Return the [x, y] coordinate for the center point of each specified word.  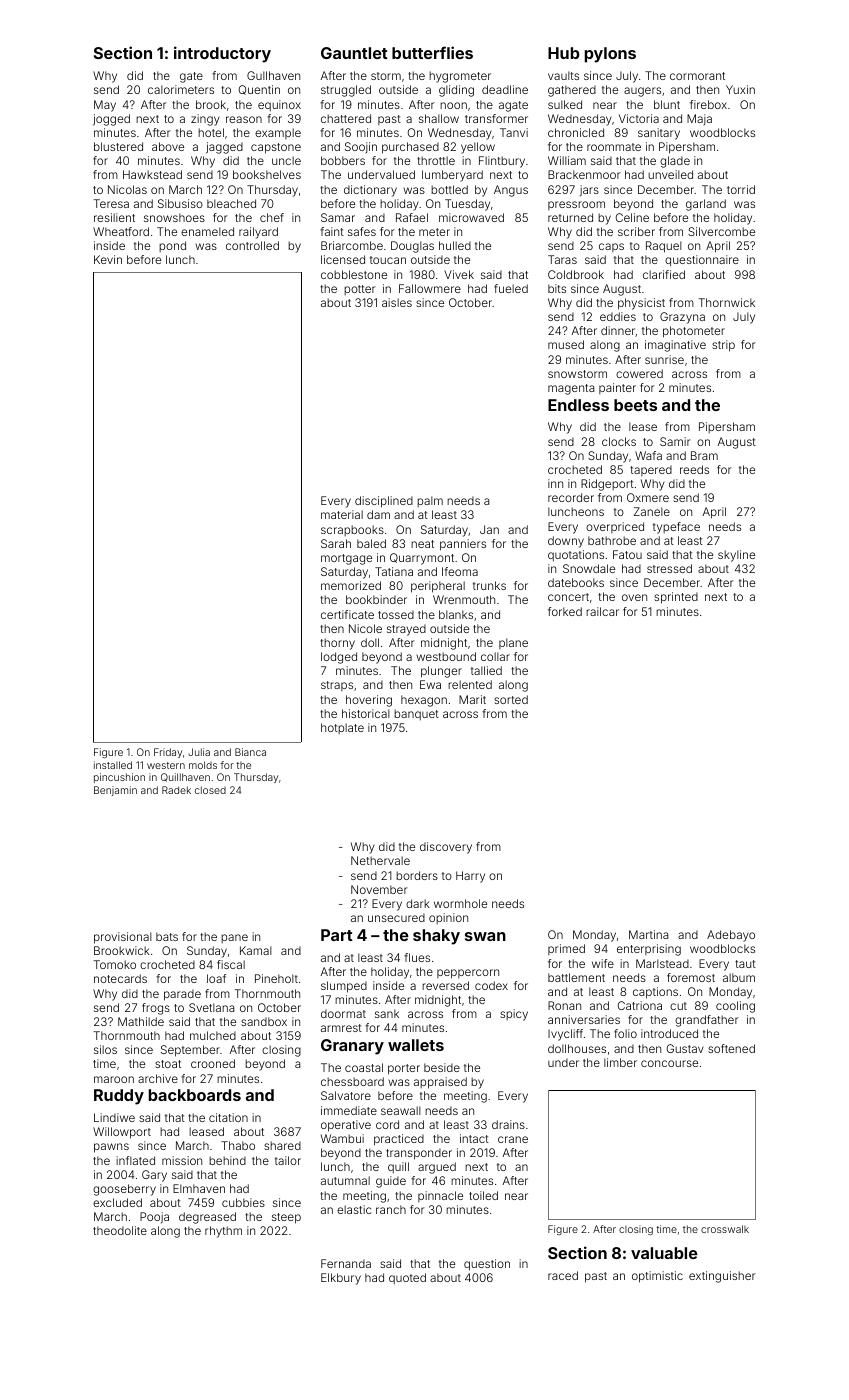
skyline [736, 556]
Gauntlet [354, 53]
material [342, 514]
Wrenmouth [464, 599]
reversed [445, 985]
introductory [222, 54]
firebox [708, 104]
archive [158, 1078]
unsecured [396, 917]
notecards [120, 978]
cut [678, 1006]
